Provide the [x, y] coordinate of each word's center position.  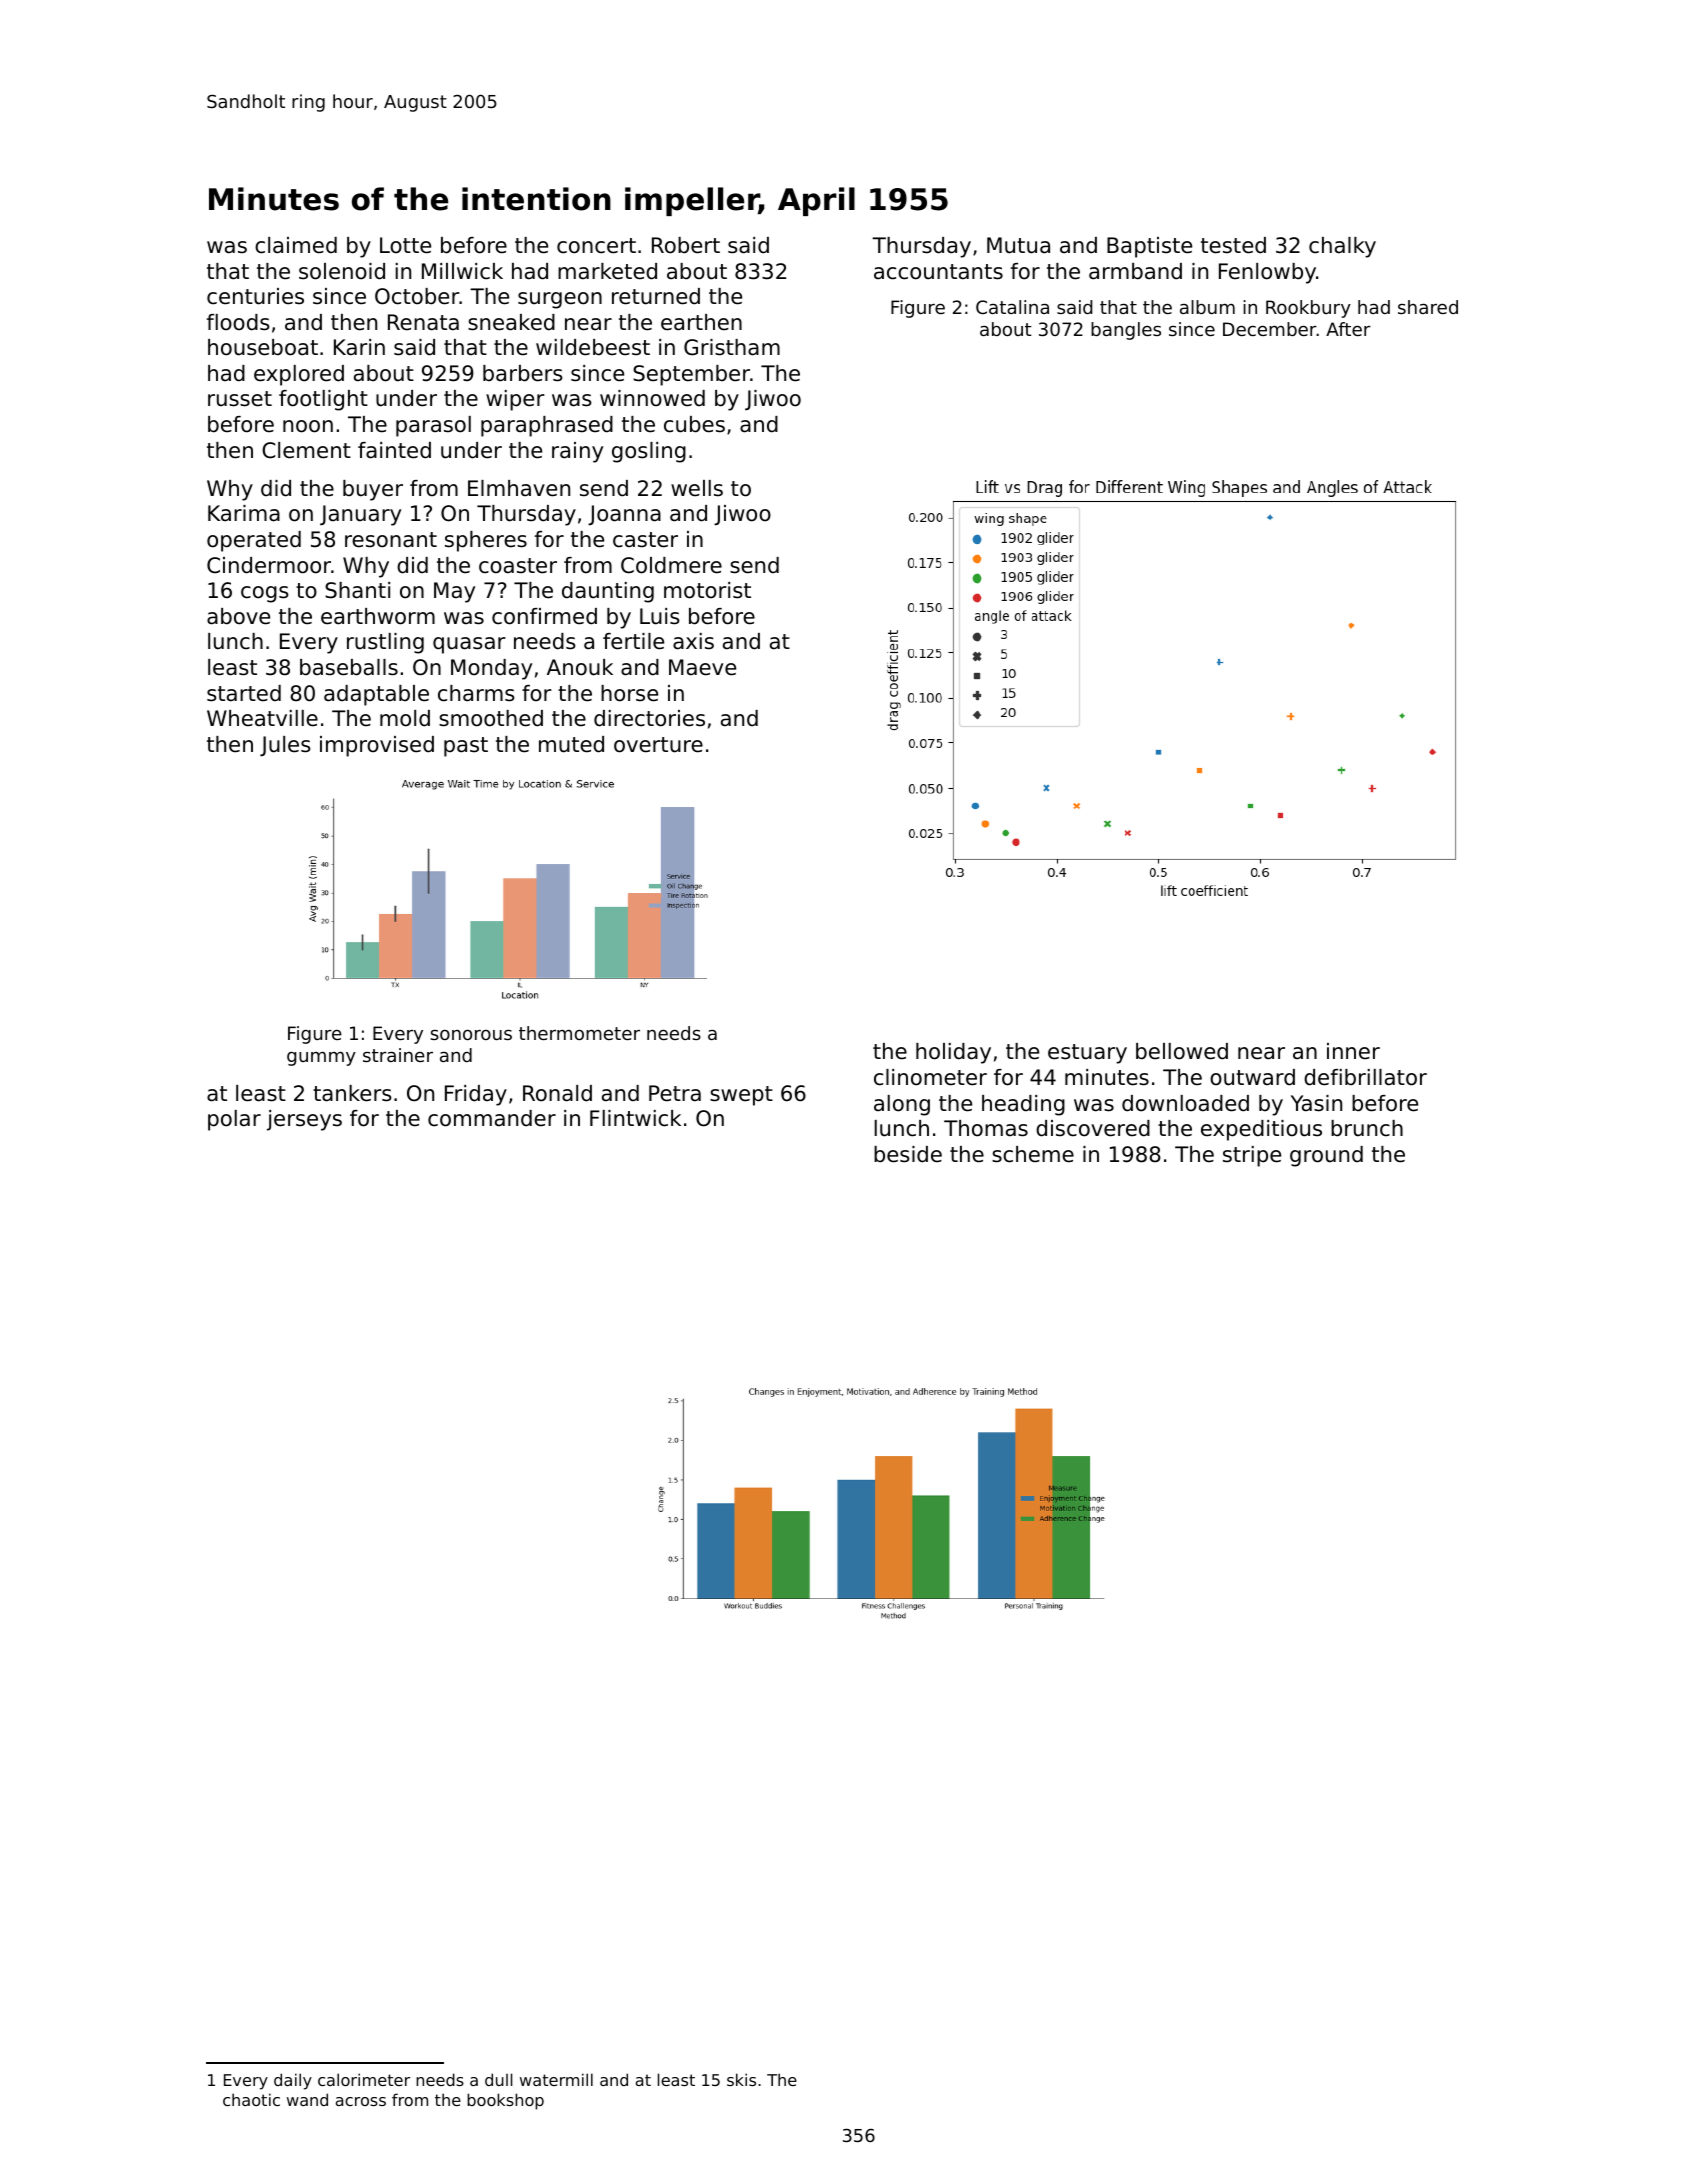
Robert [686, 245]
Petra [675, 1093]
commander [492, 1118]
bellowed [1182, 1051]
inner [1353, 1051]
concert [596, 246]
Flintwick [635, 1118]
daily [293, 2081]
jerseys [304, 1120]
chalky [1342, 247]
